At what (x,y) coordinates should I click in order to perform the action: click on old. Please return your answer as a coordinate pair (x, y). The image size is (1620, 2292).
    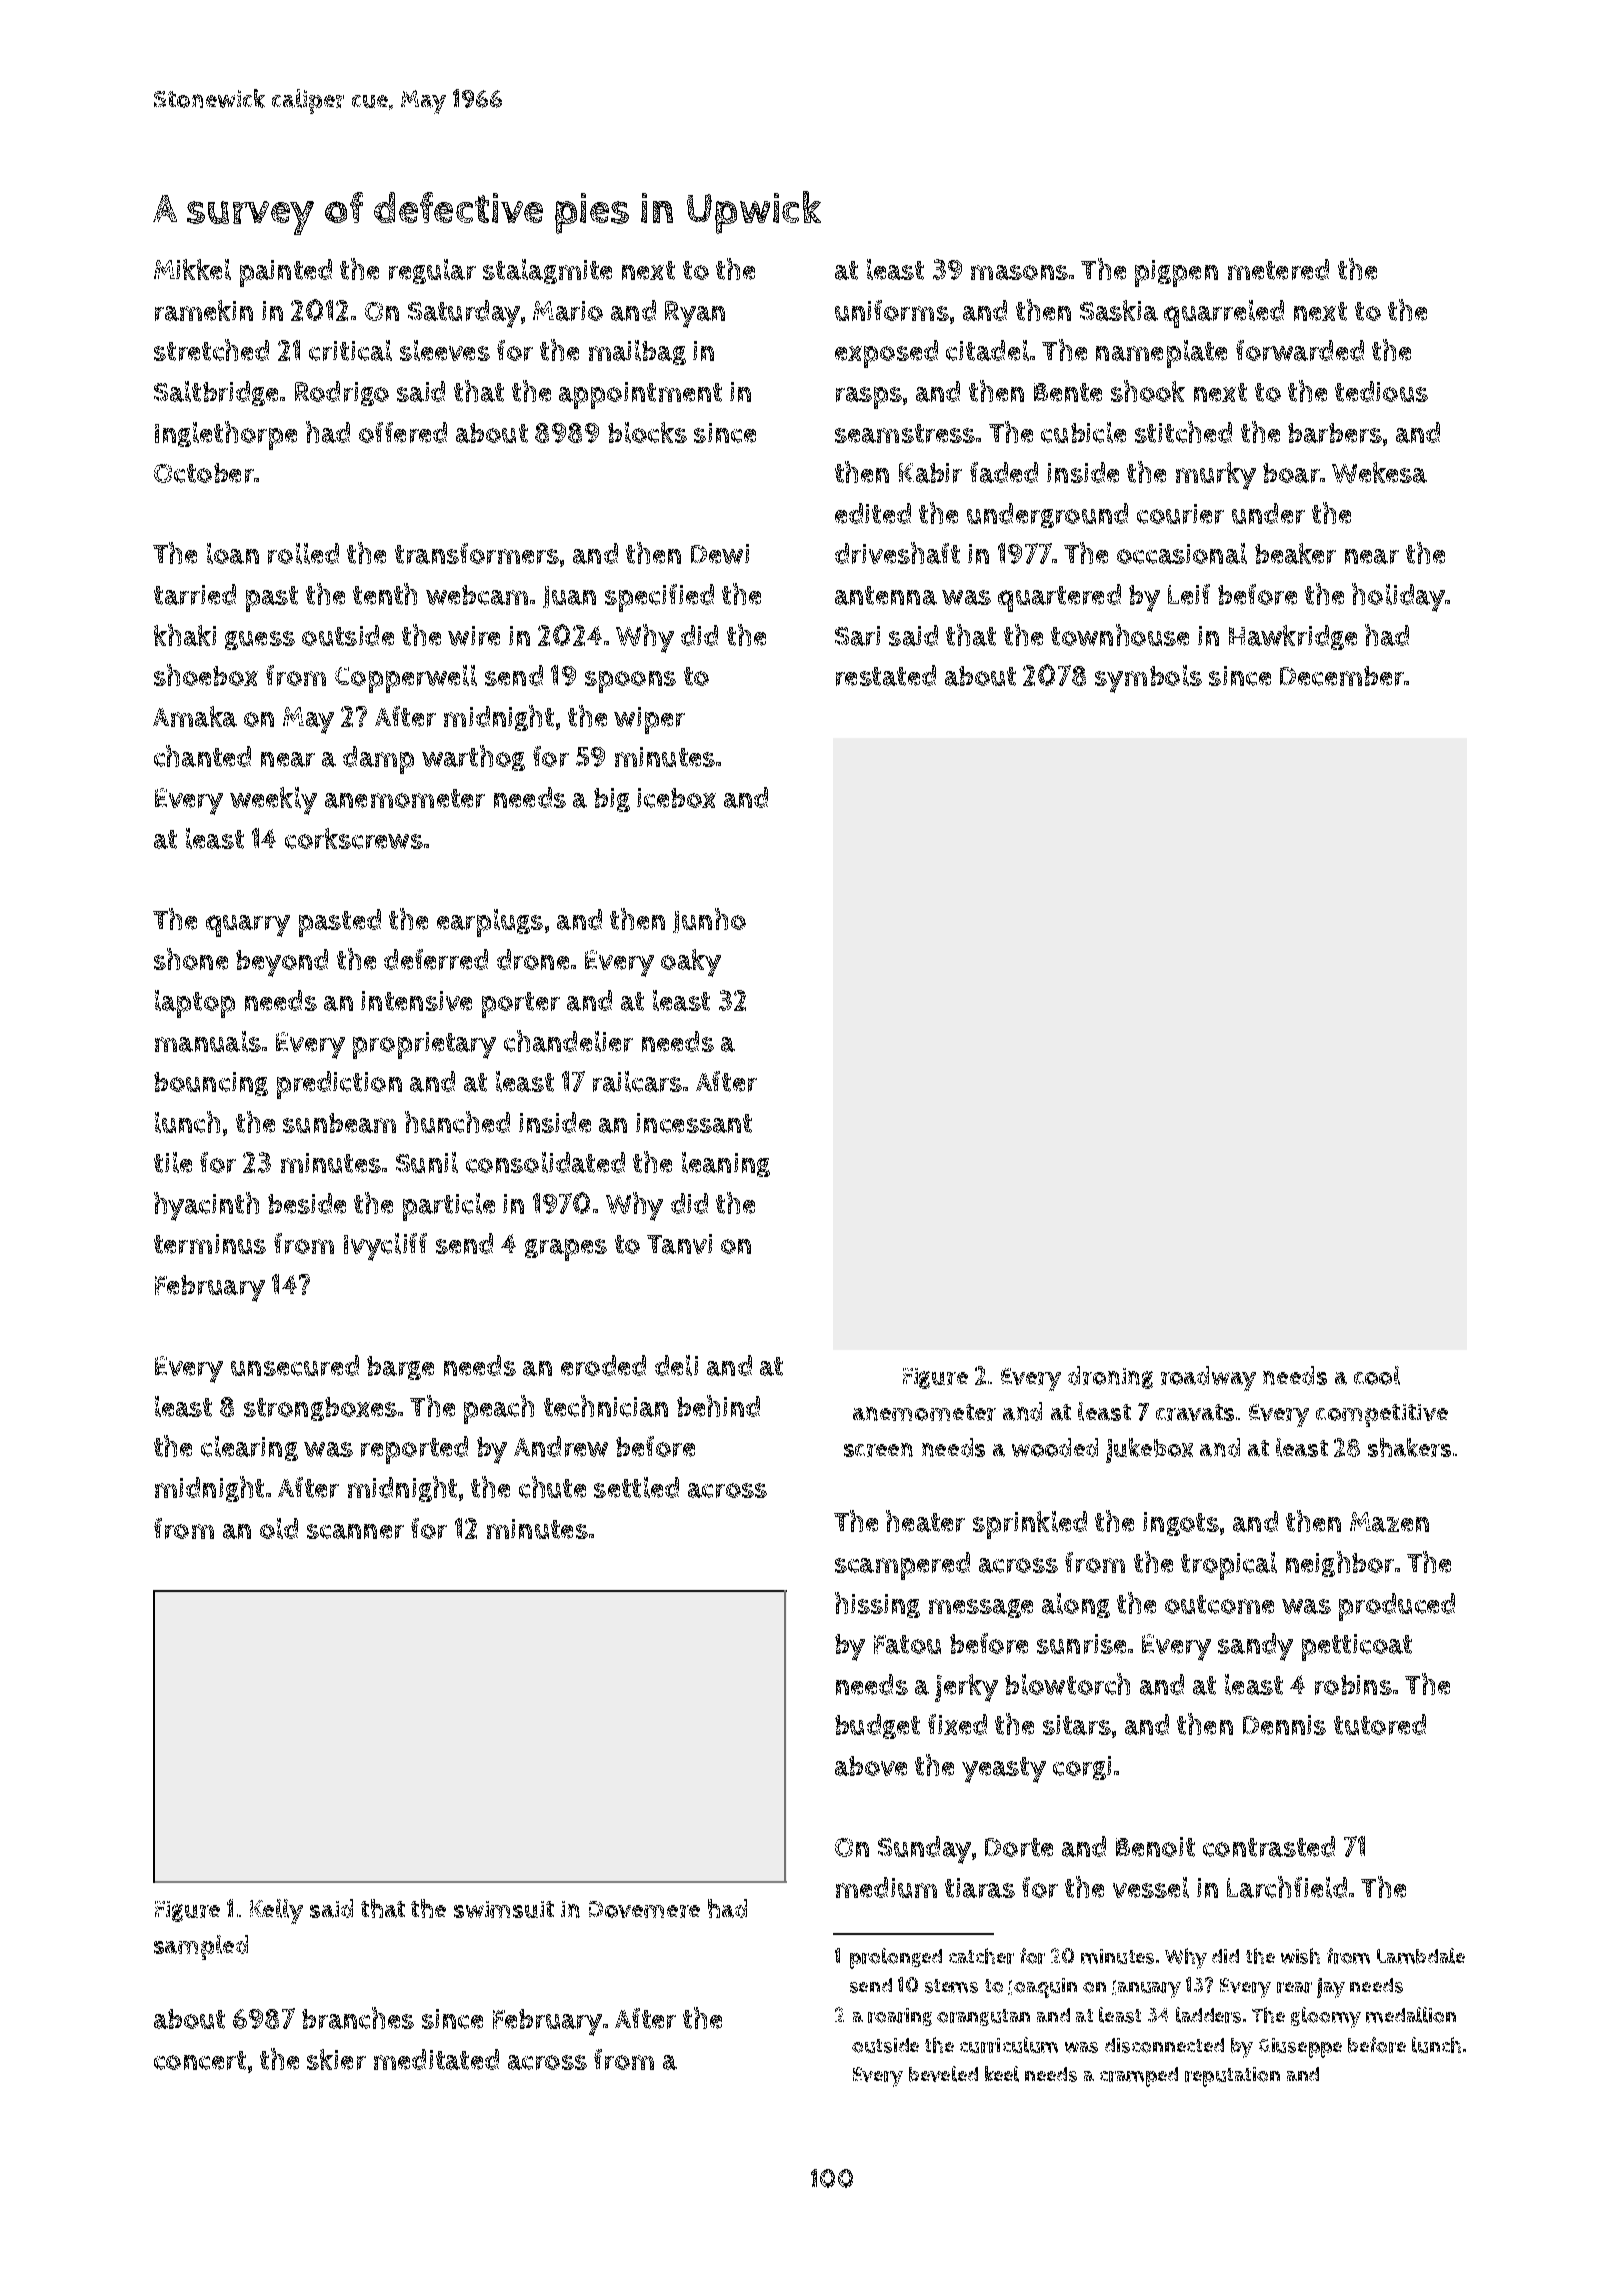
    Looking at the image, I should click on (279, 1528).
